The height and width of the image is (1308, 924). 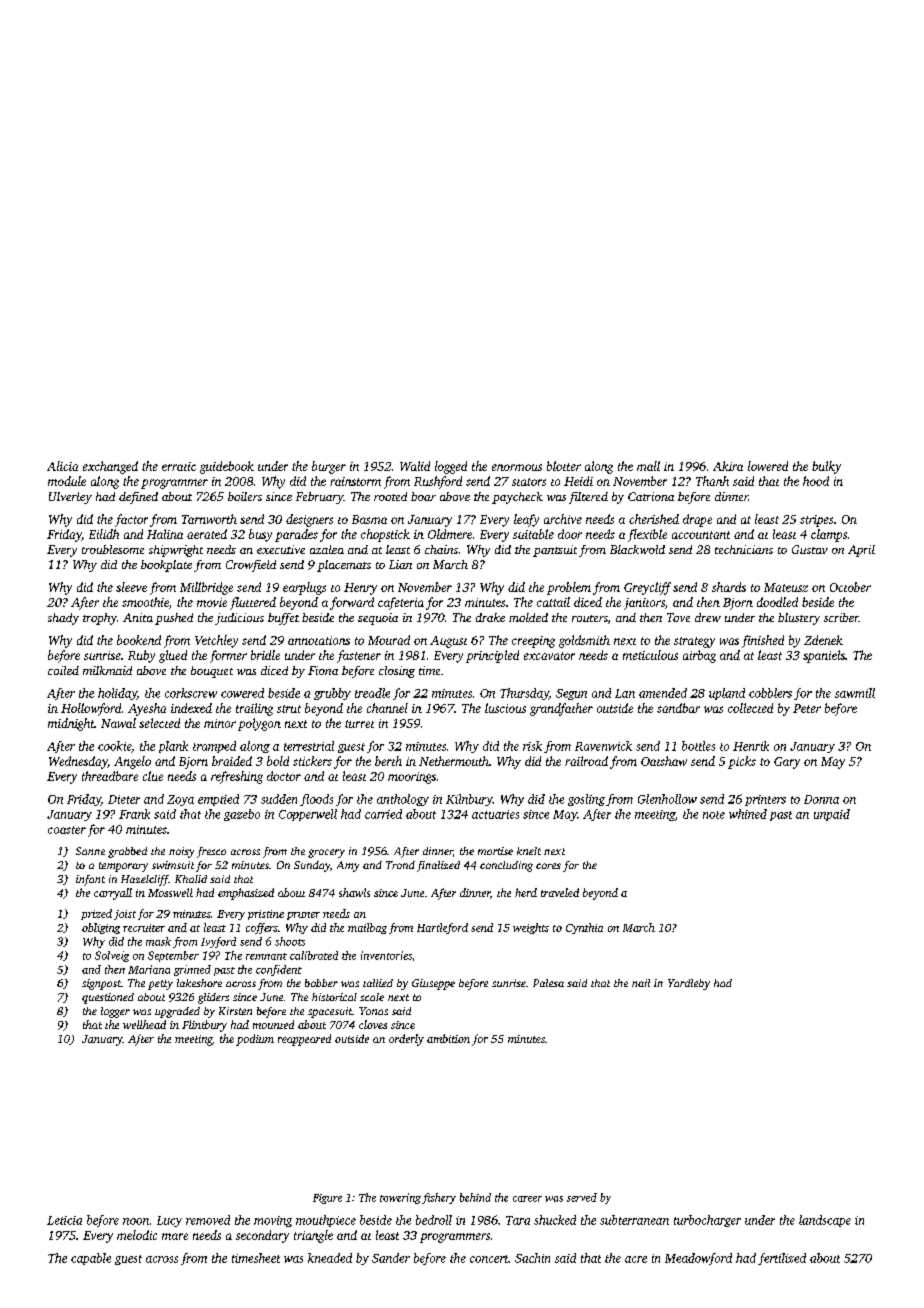 What do you see at coordinates (448, 1038) in the image?
I see `ambition` at bounding box center [448, 1038].
